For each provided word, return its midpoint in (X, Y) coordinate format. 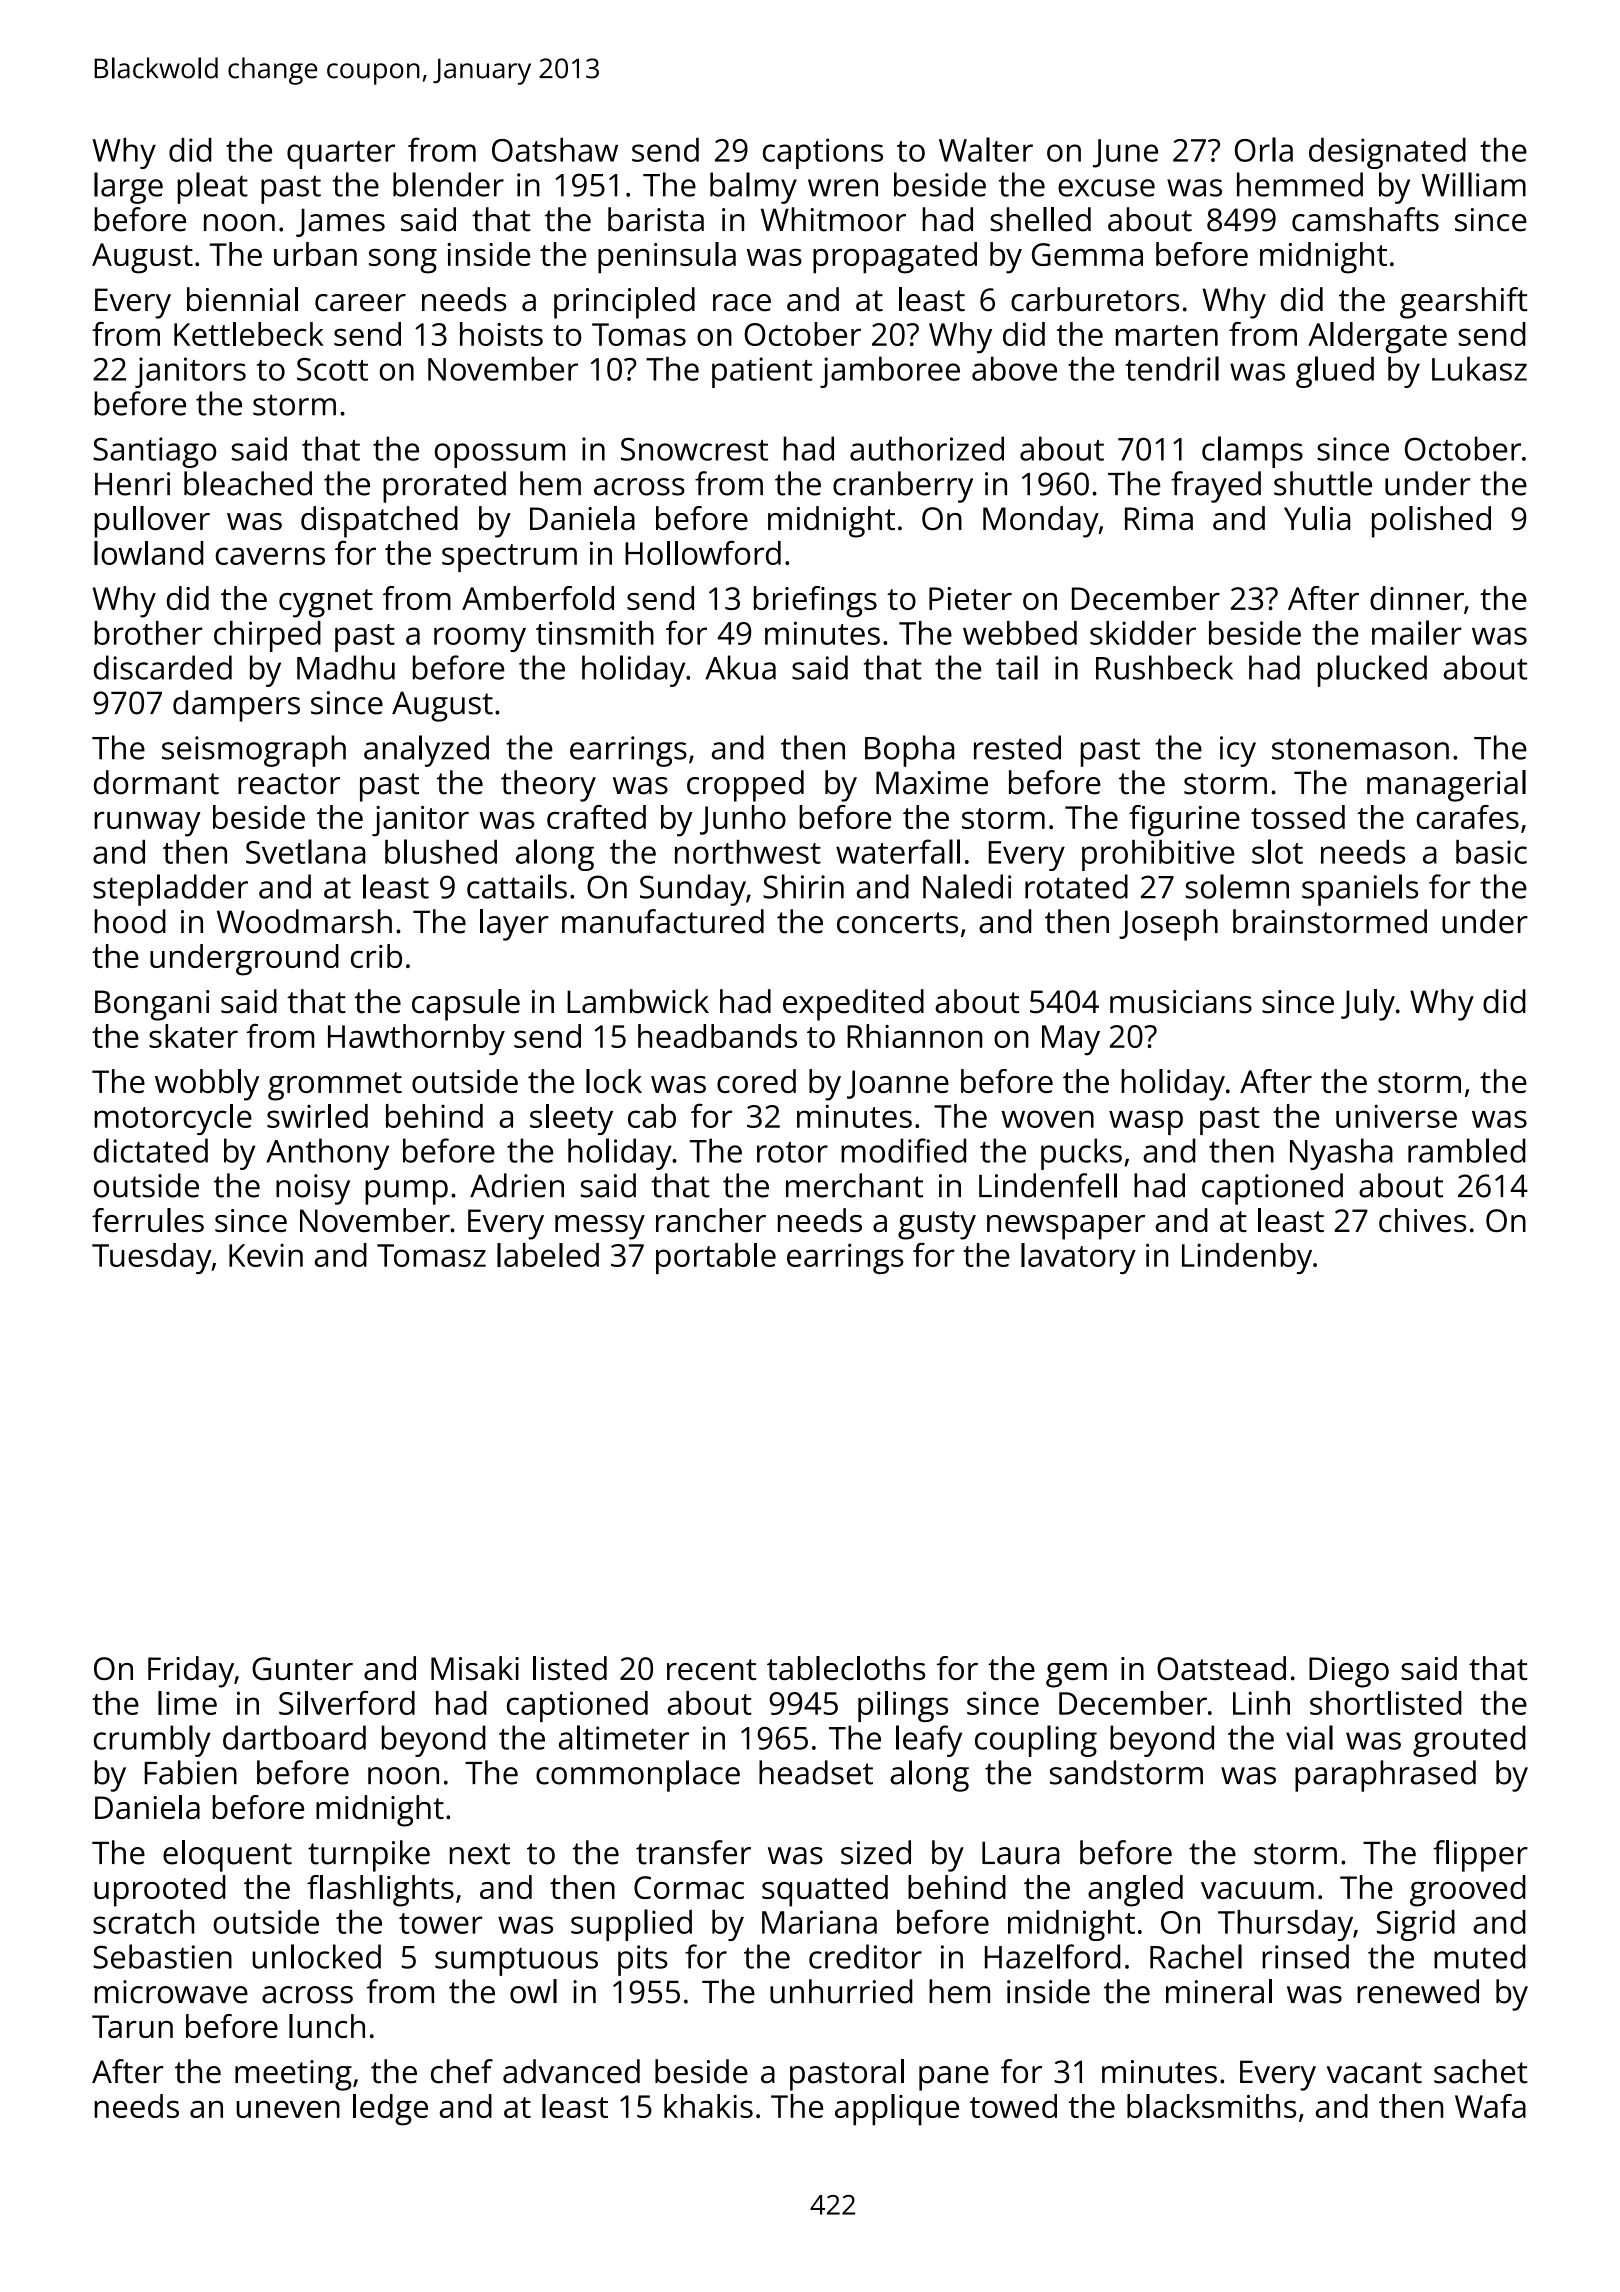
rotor (792, 1152)
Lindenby (1247, 1258)
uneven (288, 2109)
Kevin (266, 1255)
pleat (212, 188)
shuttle (1323, 483)
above (1014, 368)
